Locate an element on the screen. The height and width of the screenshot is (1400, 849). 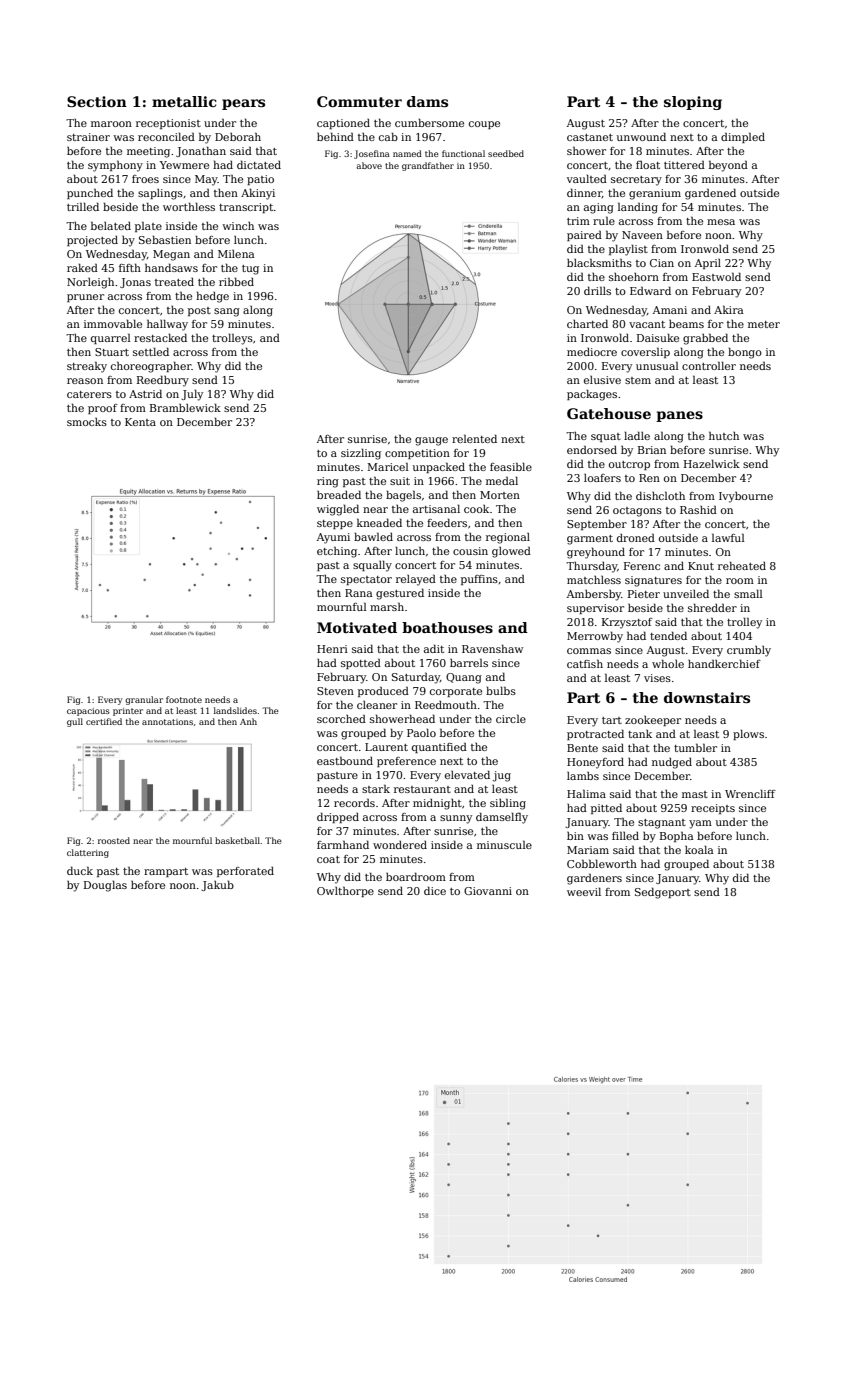
dice is located at coordinates (435, 890).
